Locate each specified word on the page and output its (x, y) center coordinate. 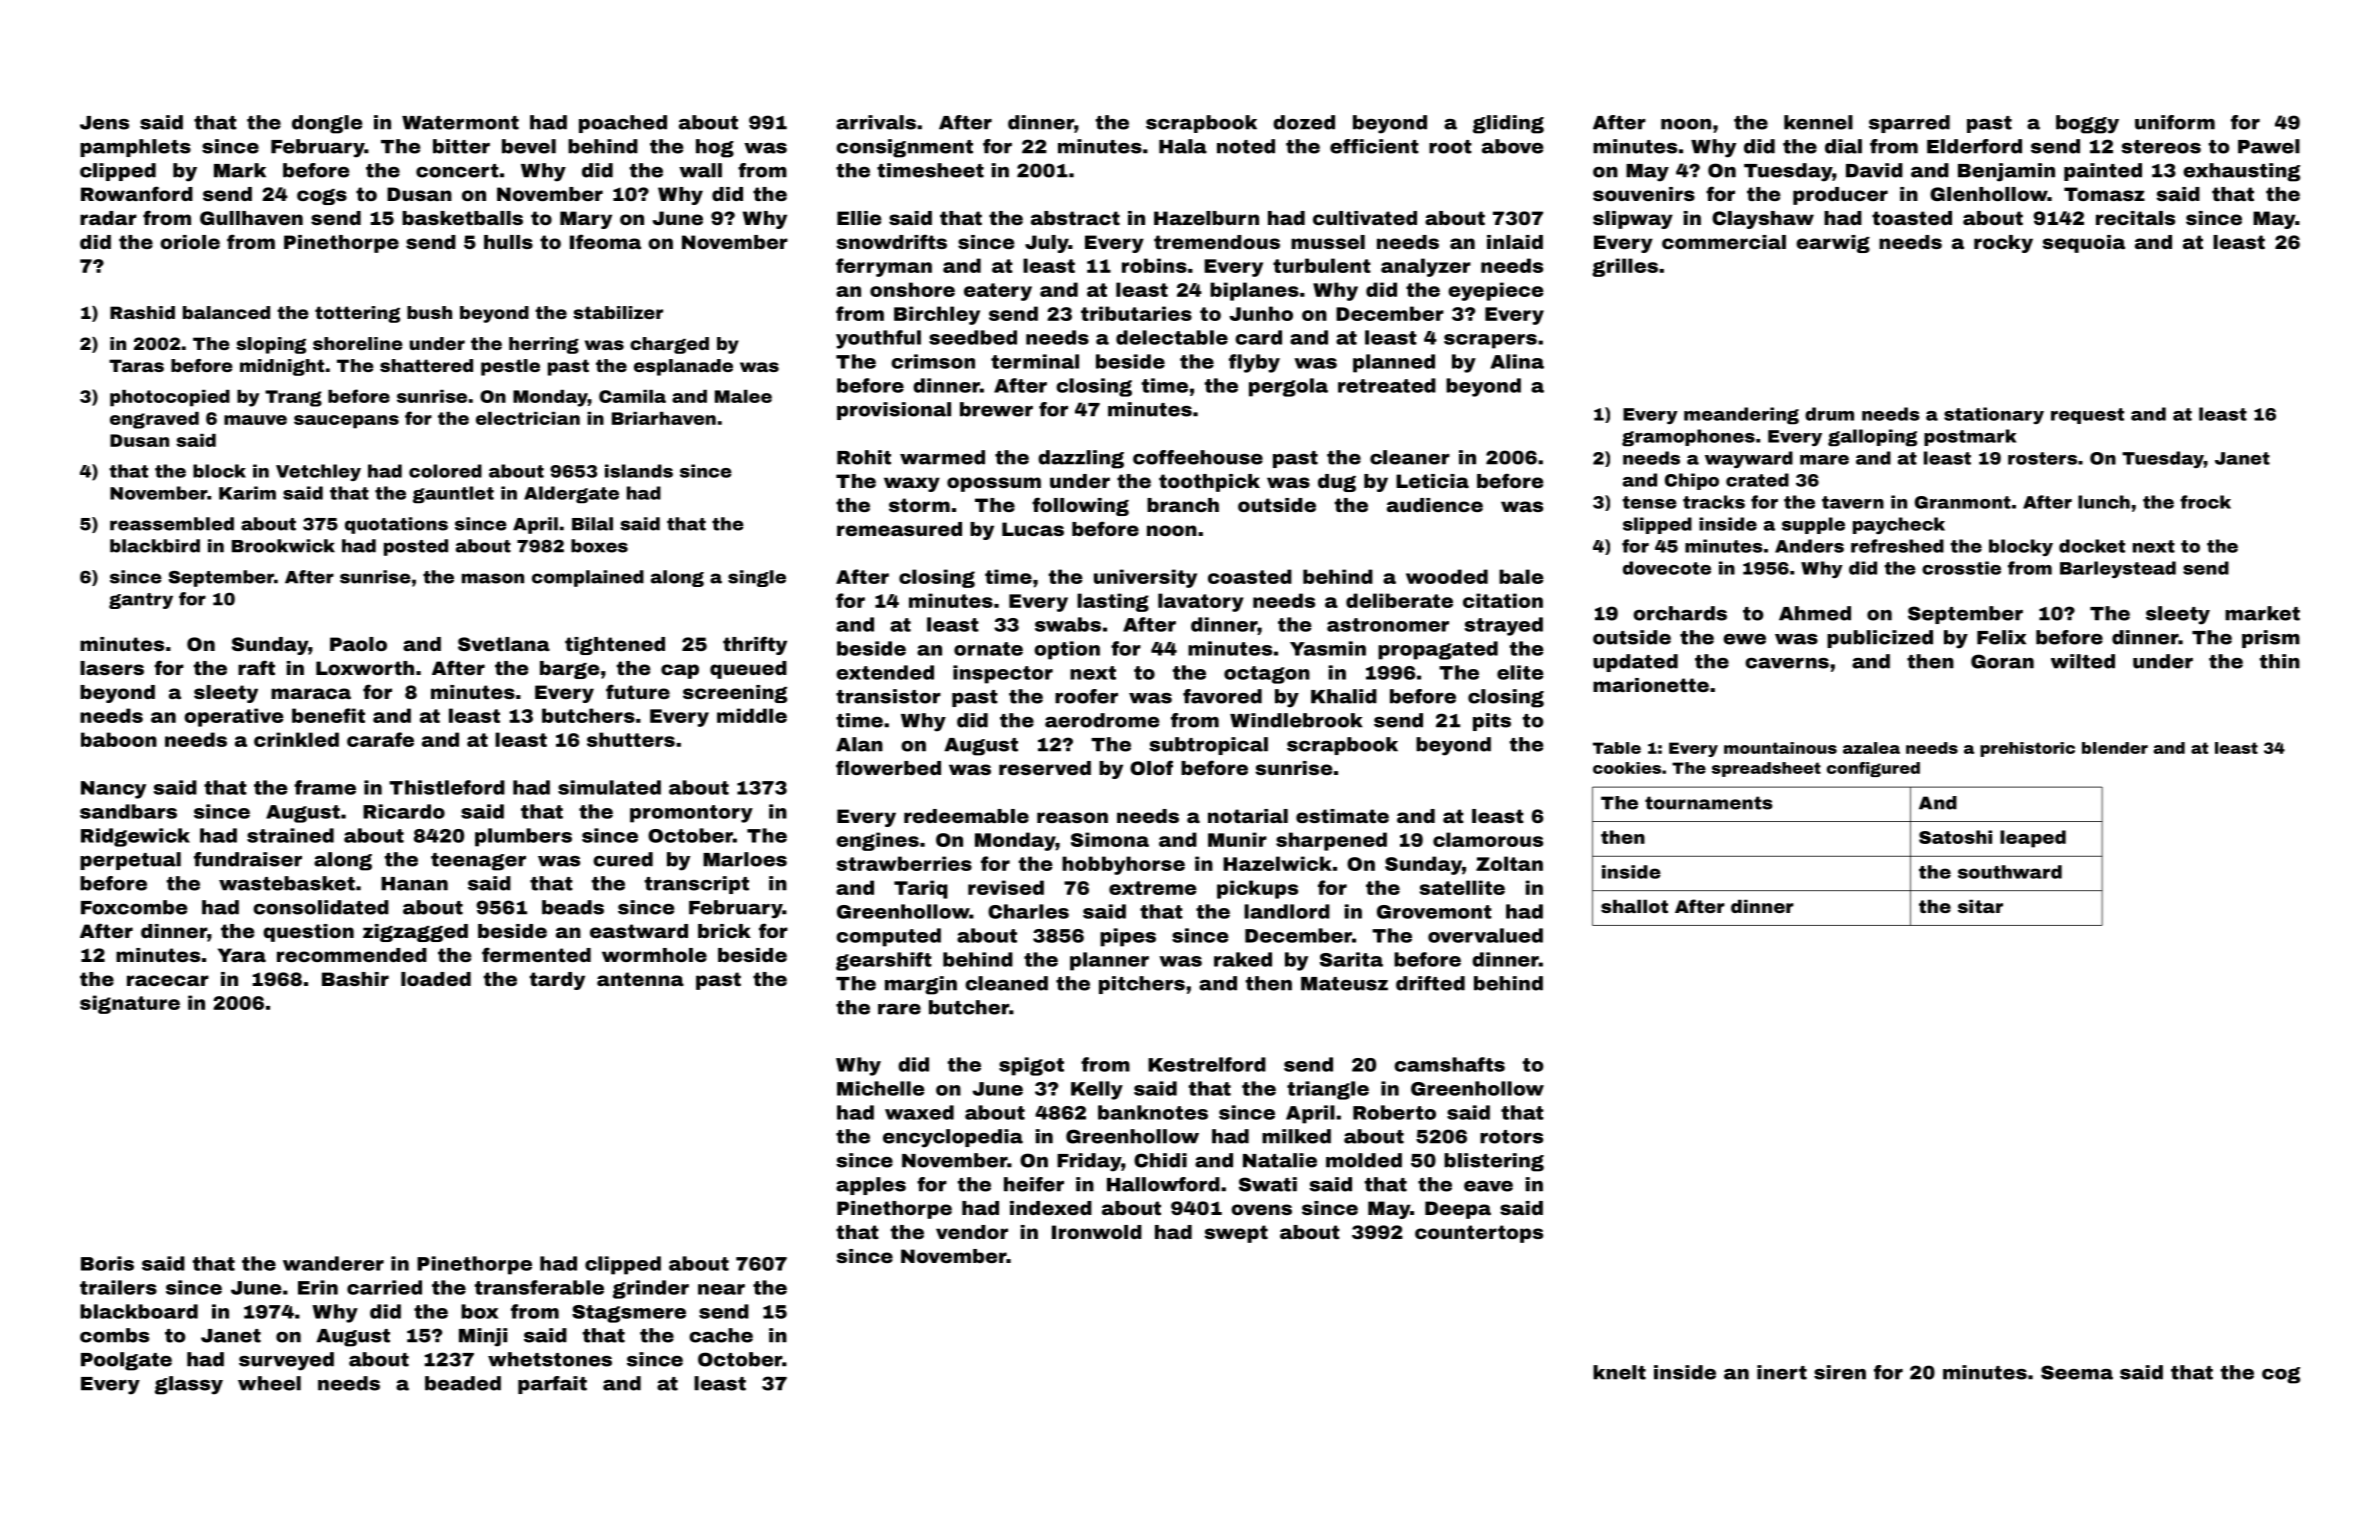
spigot (1031, 1066)
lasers (112, 668)
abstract (1075, 218)
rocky (2003, 244)
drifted (1430, 983)
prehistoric (2027, 749)
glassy (189, 1385)
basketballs (462, 218)
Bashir (355, 979)
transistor (888, 696)
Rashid (142, 312)
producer (1840, 196)
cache (721, 1335)
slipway (1633, 220)
